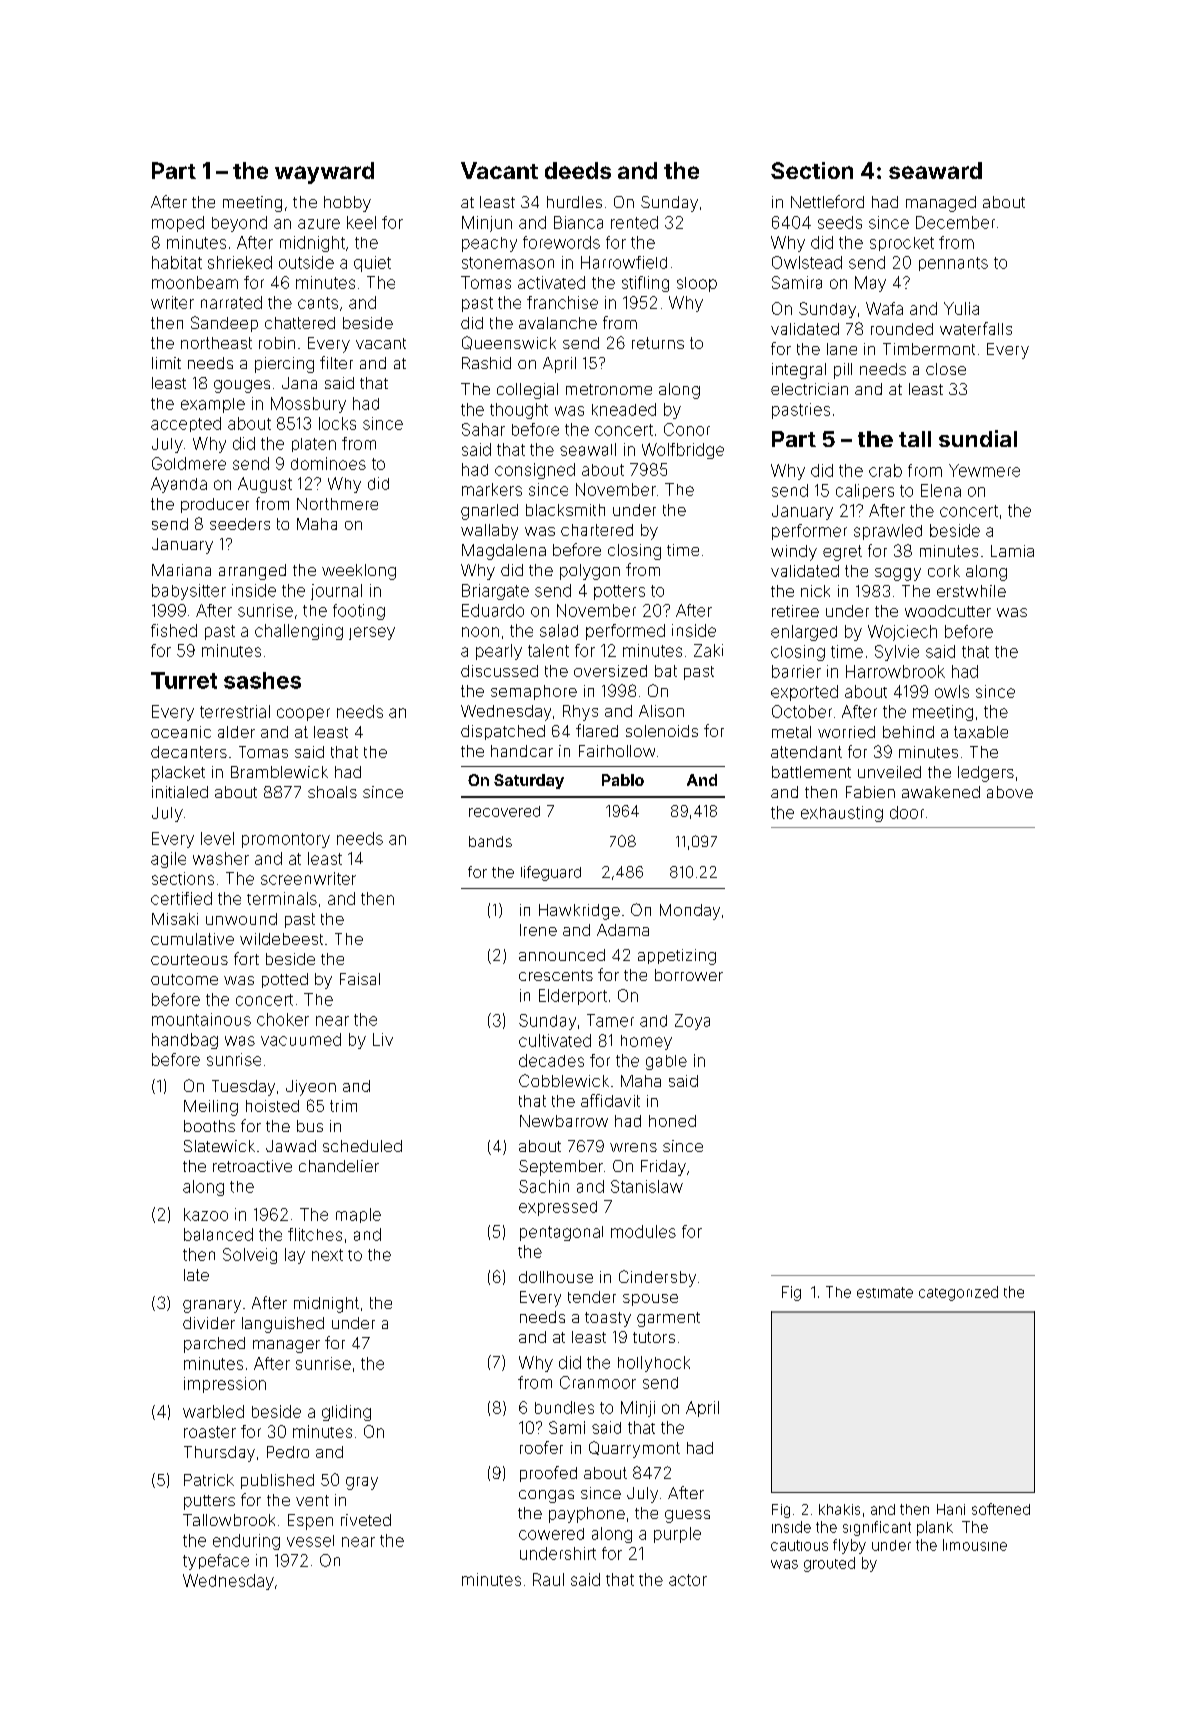  I want to click on choker, so click(283, 1019).
